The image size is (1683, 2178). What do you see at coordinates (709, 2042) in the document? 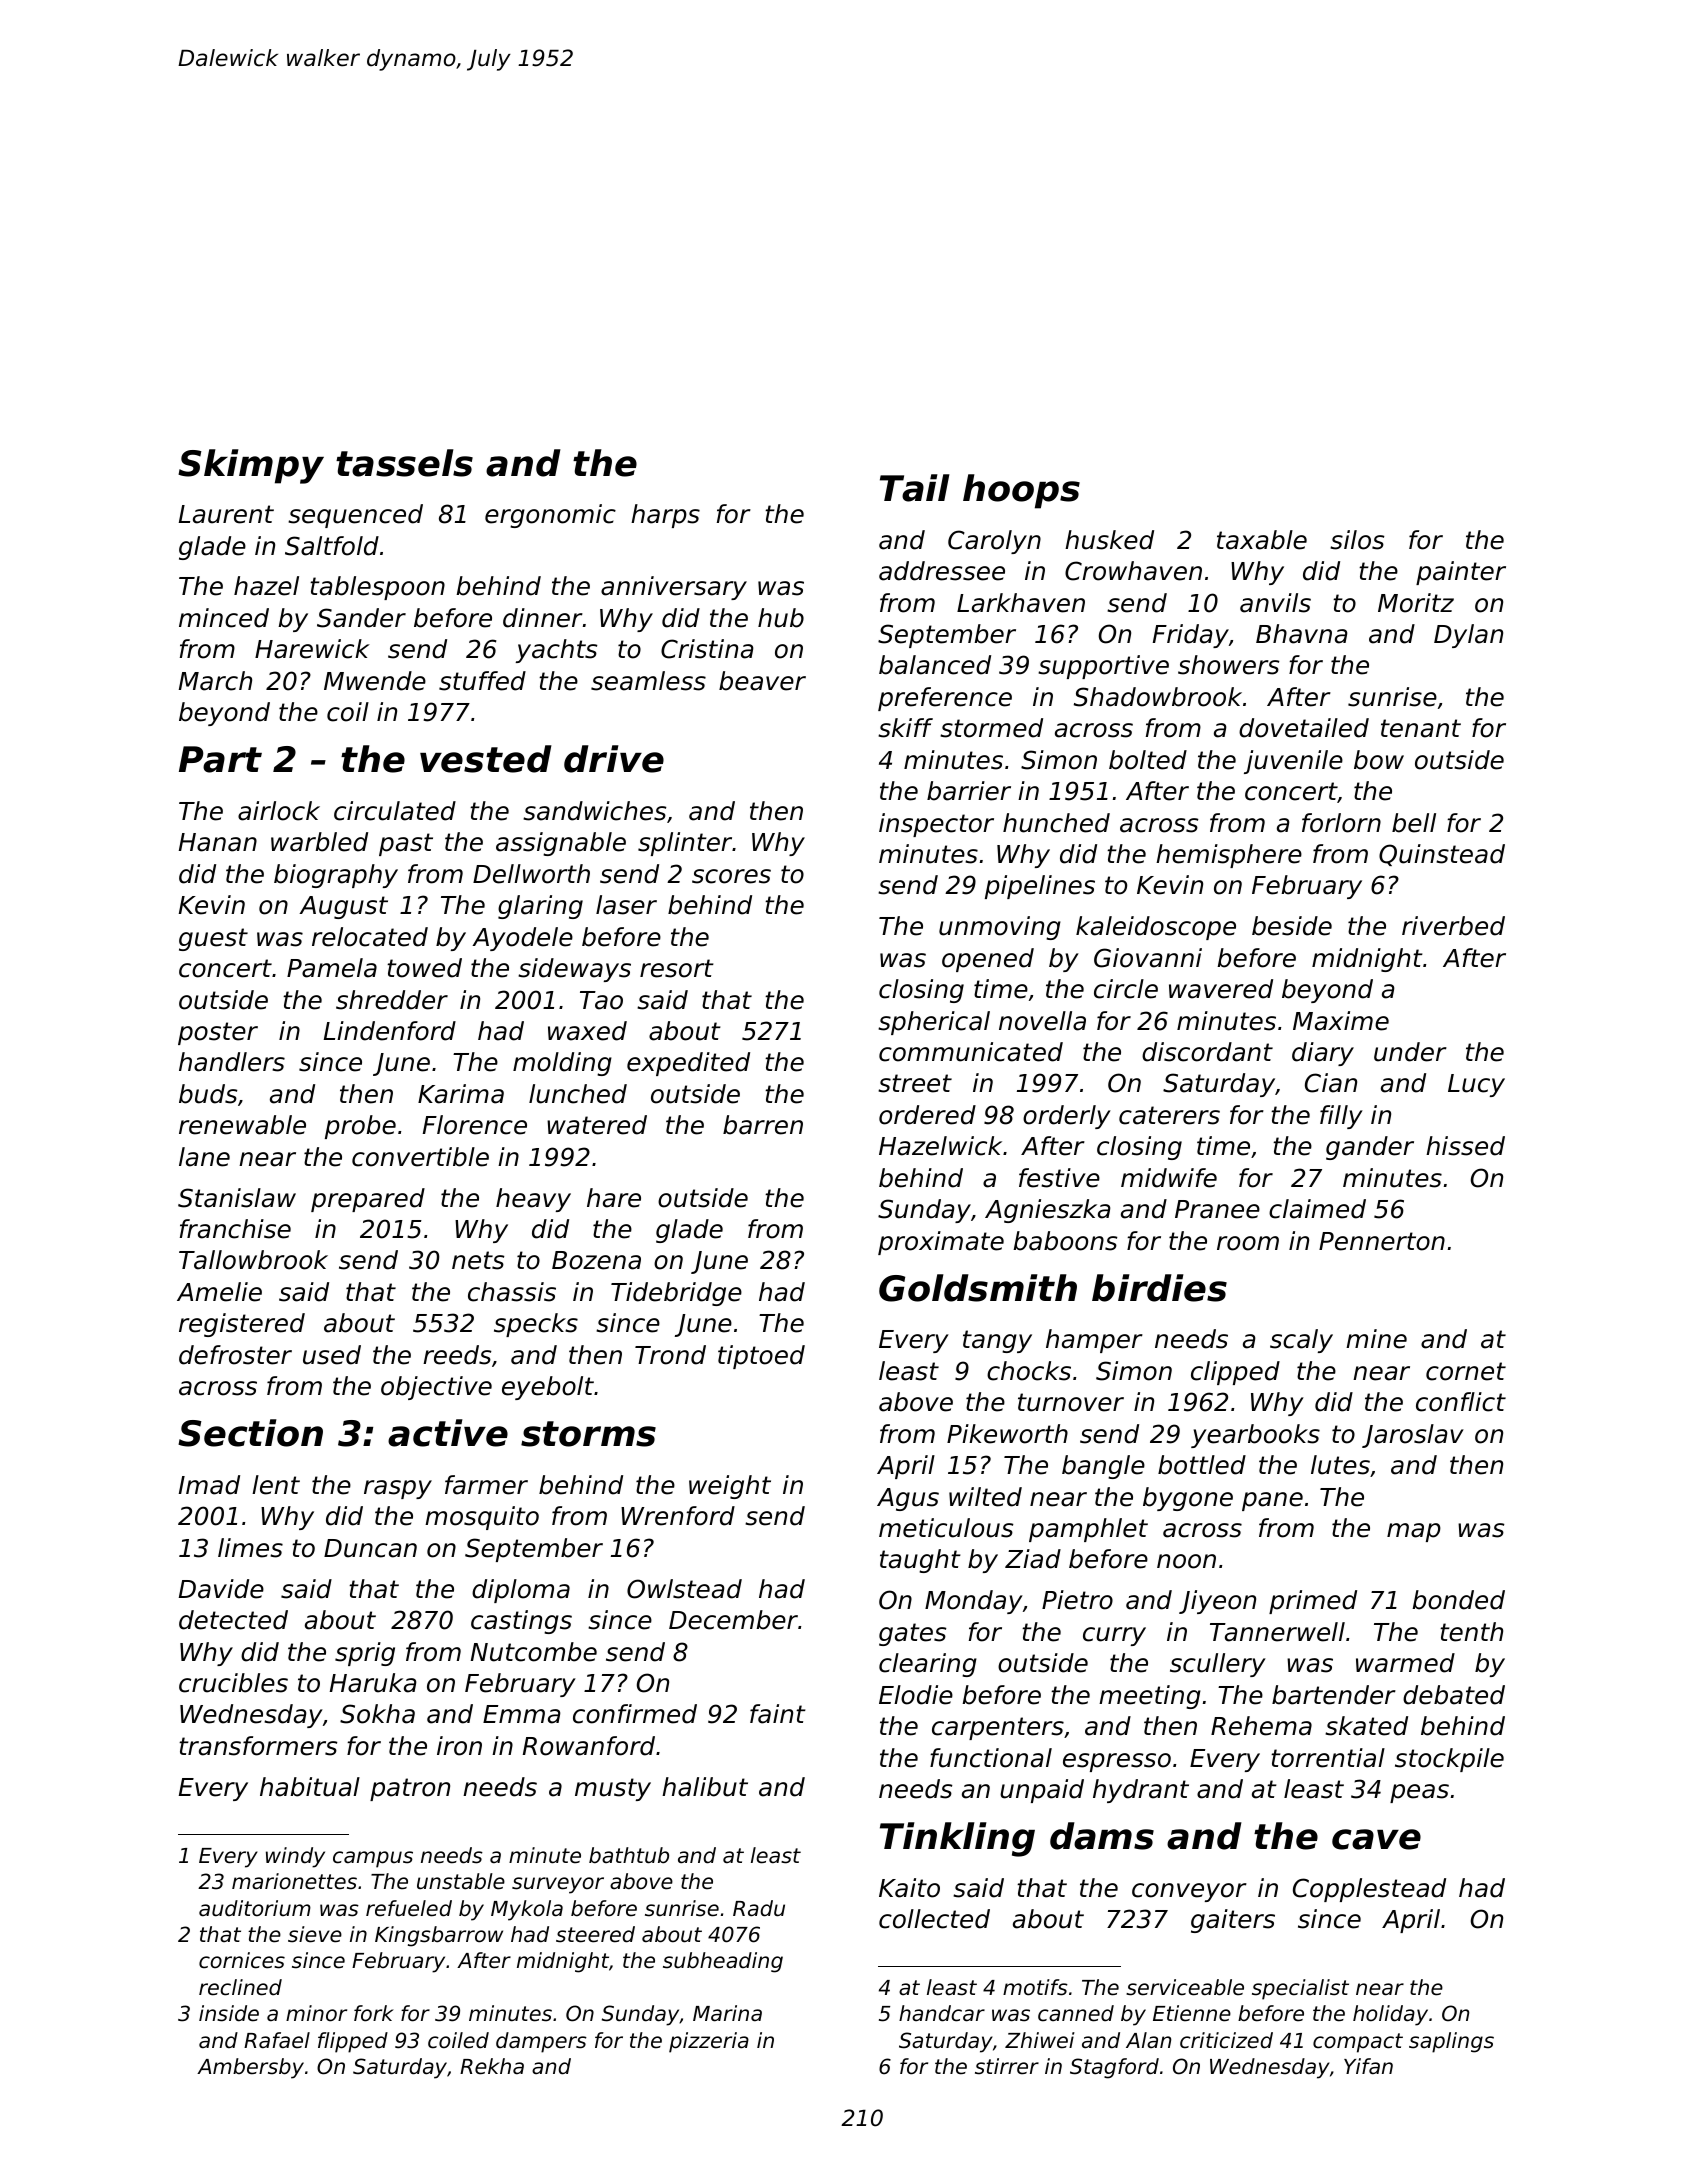
I see `pizzeria` at bounding box center [709, 2042].
